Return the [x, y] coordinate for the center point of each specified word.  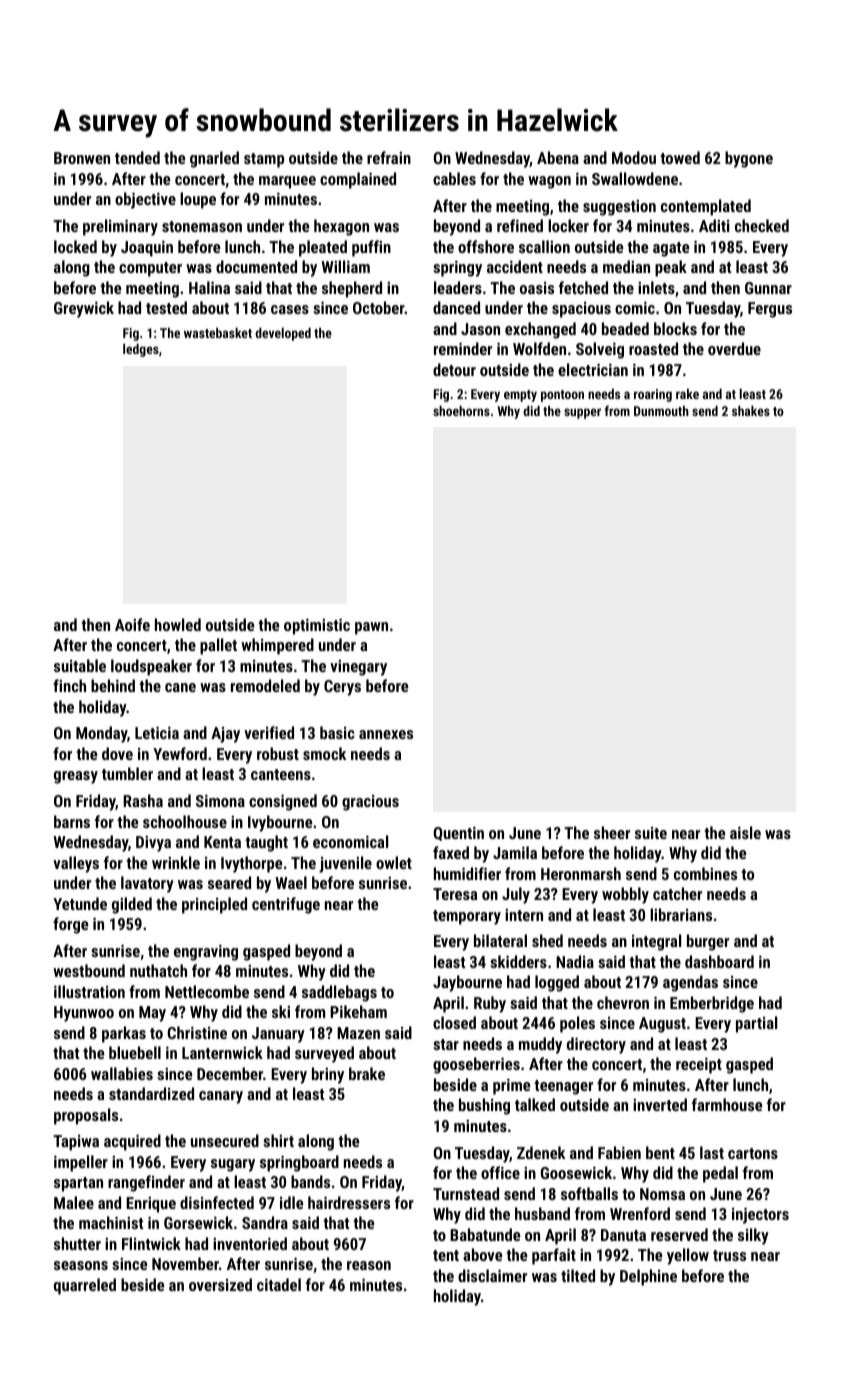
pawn [371, 628]
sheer [612, 832]
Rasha [143, 800]
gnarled [214, 159]
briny [328, 1075]
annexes [386, 734]
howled [178, 624]
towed [680, 157]
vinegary [358, 668]
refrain [389, 157]
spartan [78, 1184]
